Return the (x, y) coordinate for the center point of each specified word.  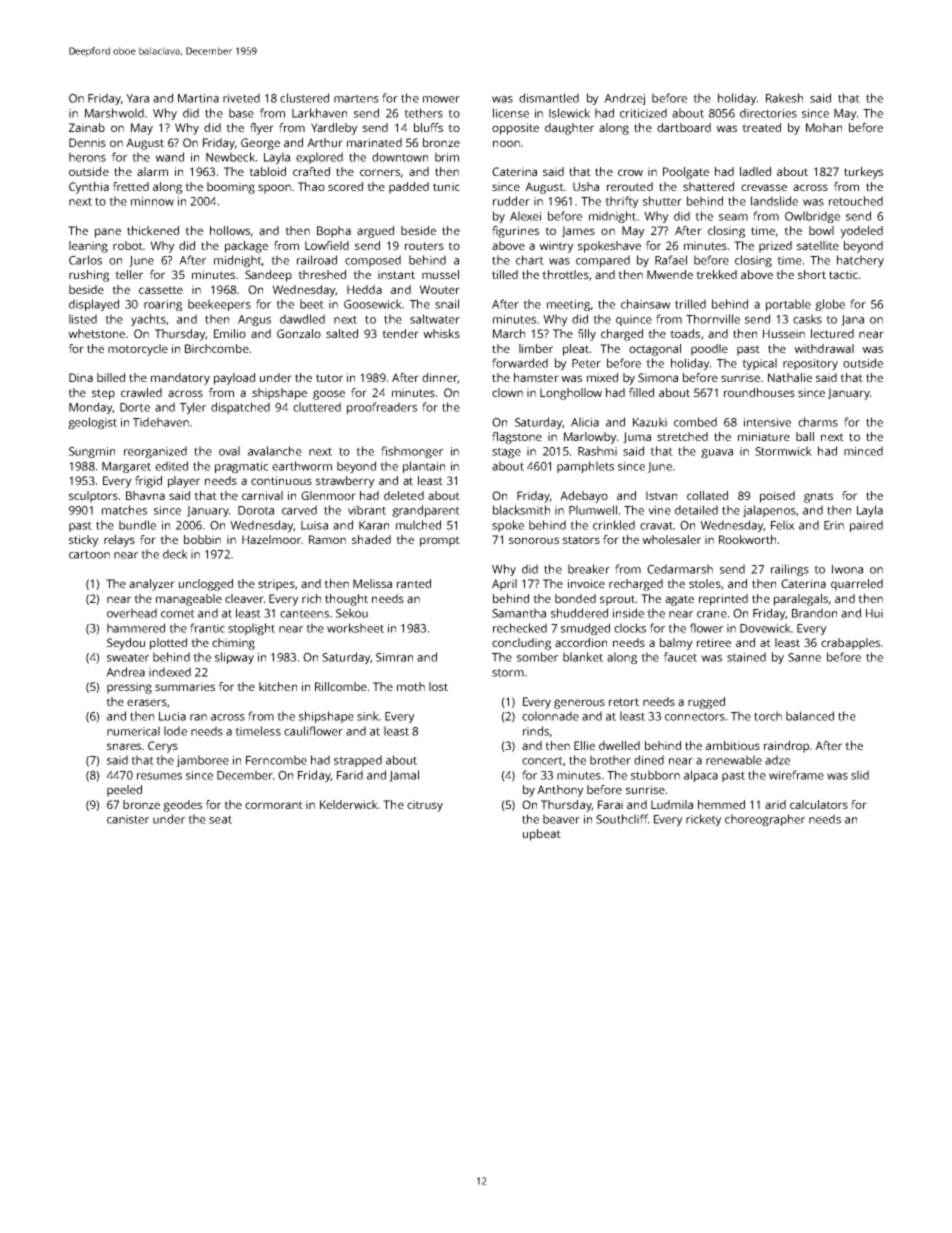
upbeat (542, 835)
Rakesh (784, 98)
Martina (198, 98)
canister (128, 819)
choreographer (765, 820)
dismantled (549, 98)
